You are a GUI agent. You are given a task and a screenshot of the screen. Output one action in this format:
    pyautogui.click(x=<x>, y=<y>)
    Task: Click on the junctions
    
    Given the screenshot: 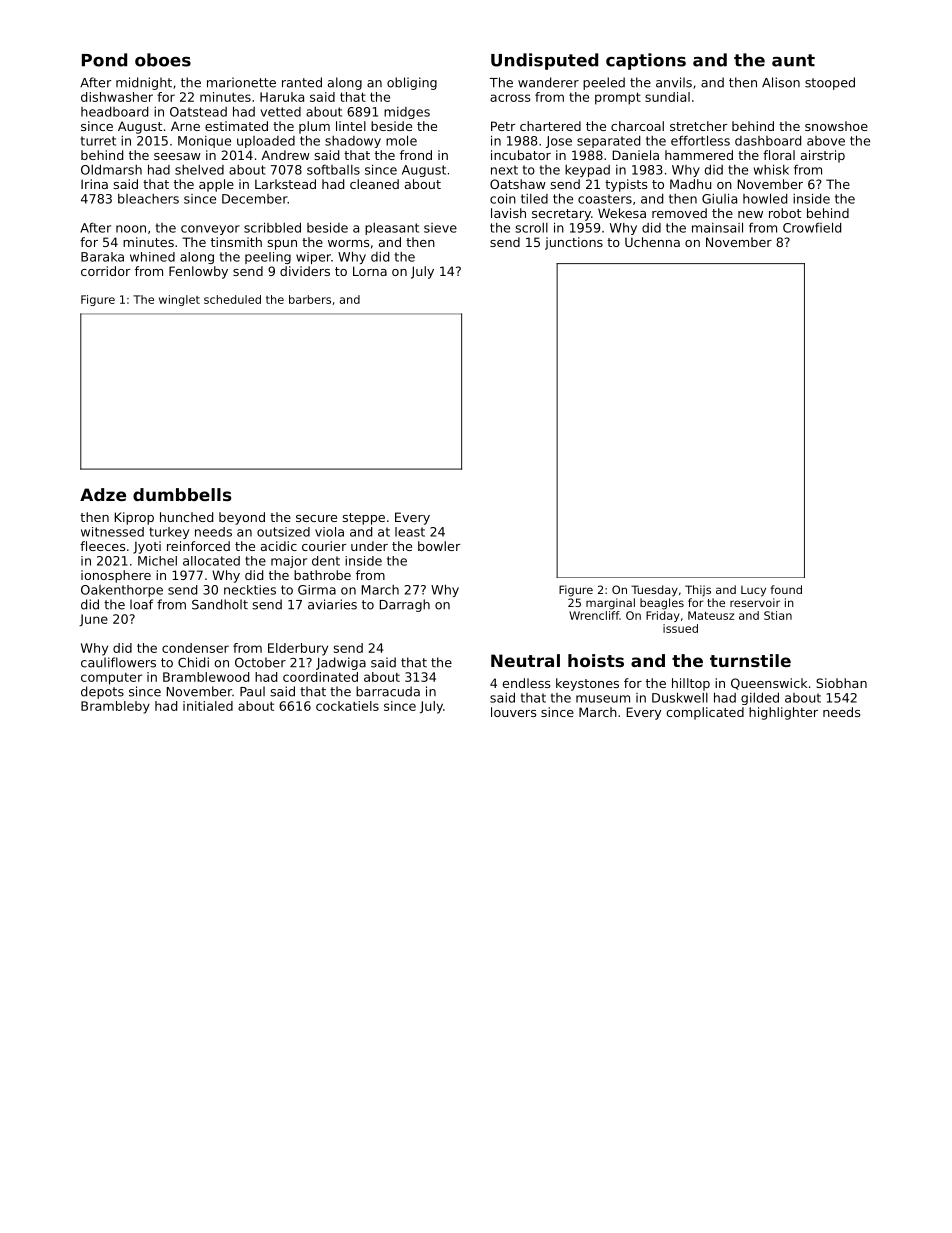 What is the action you would take?
    pyautogui.click(x=574, y=243)
